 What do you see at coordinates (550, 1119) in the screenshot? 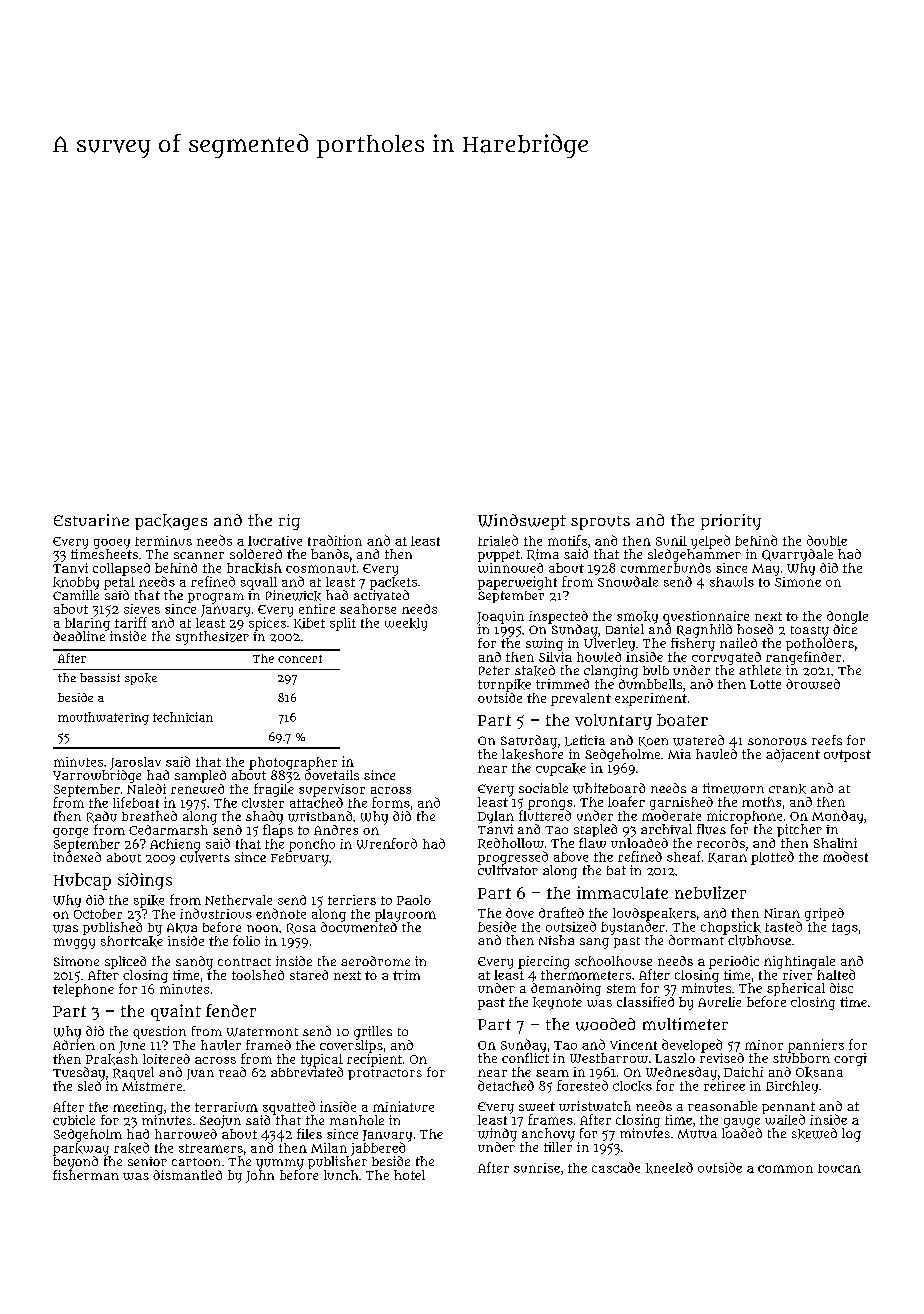
I see `frames` at bounding box center [550, 1119].
